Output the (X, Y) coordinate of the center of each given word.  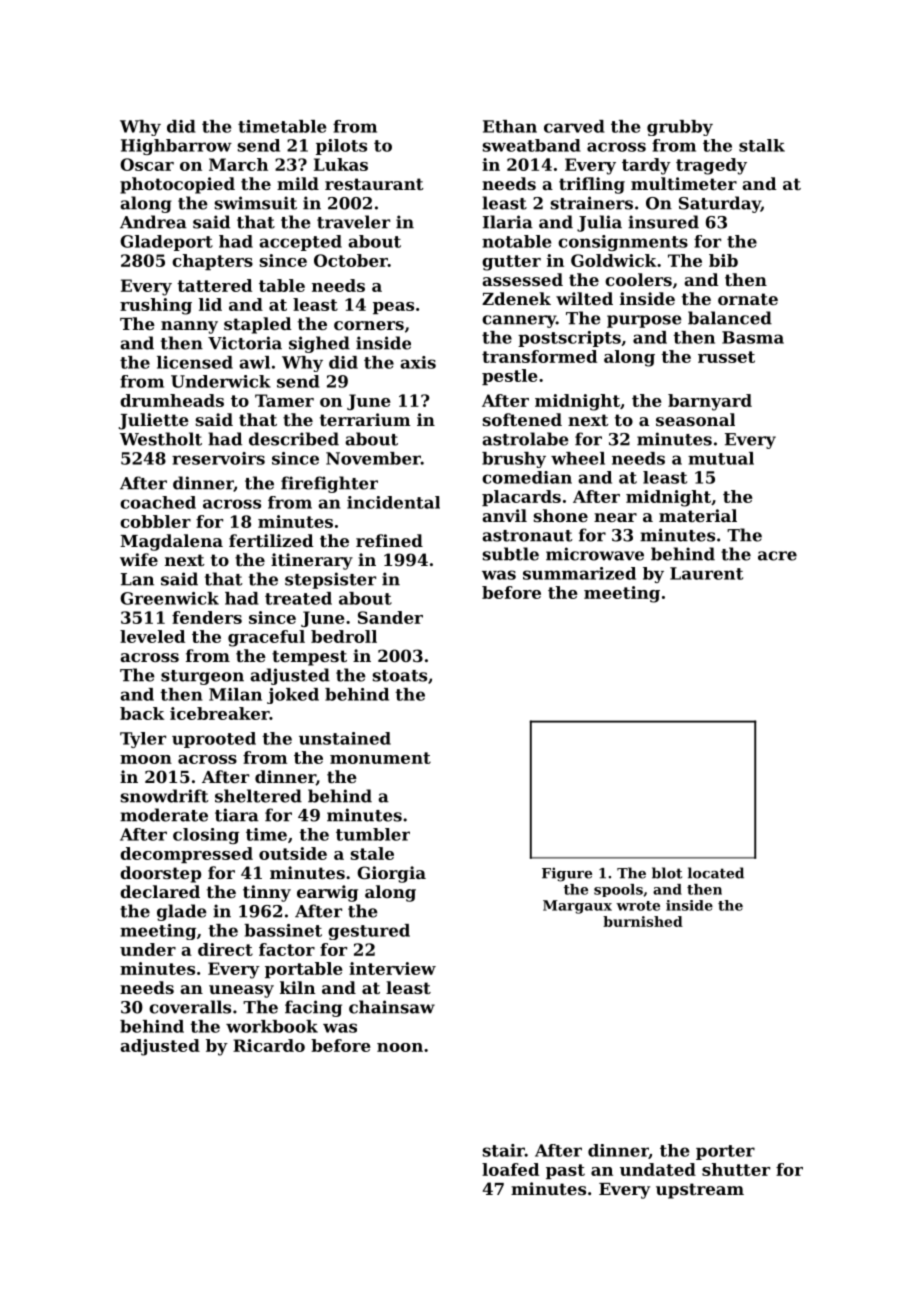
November (373, 458)
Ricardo (269, 1045)
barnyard (710, 402)
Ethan (510, 126)
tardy (646, 166)
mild (298, 183)
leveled (152, 636)
